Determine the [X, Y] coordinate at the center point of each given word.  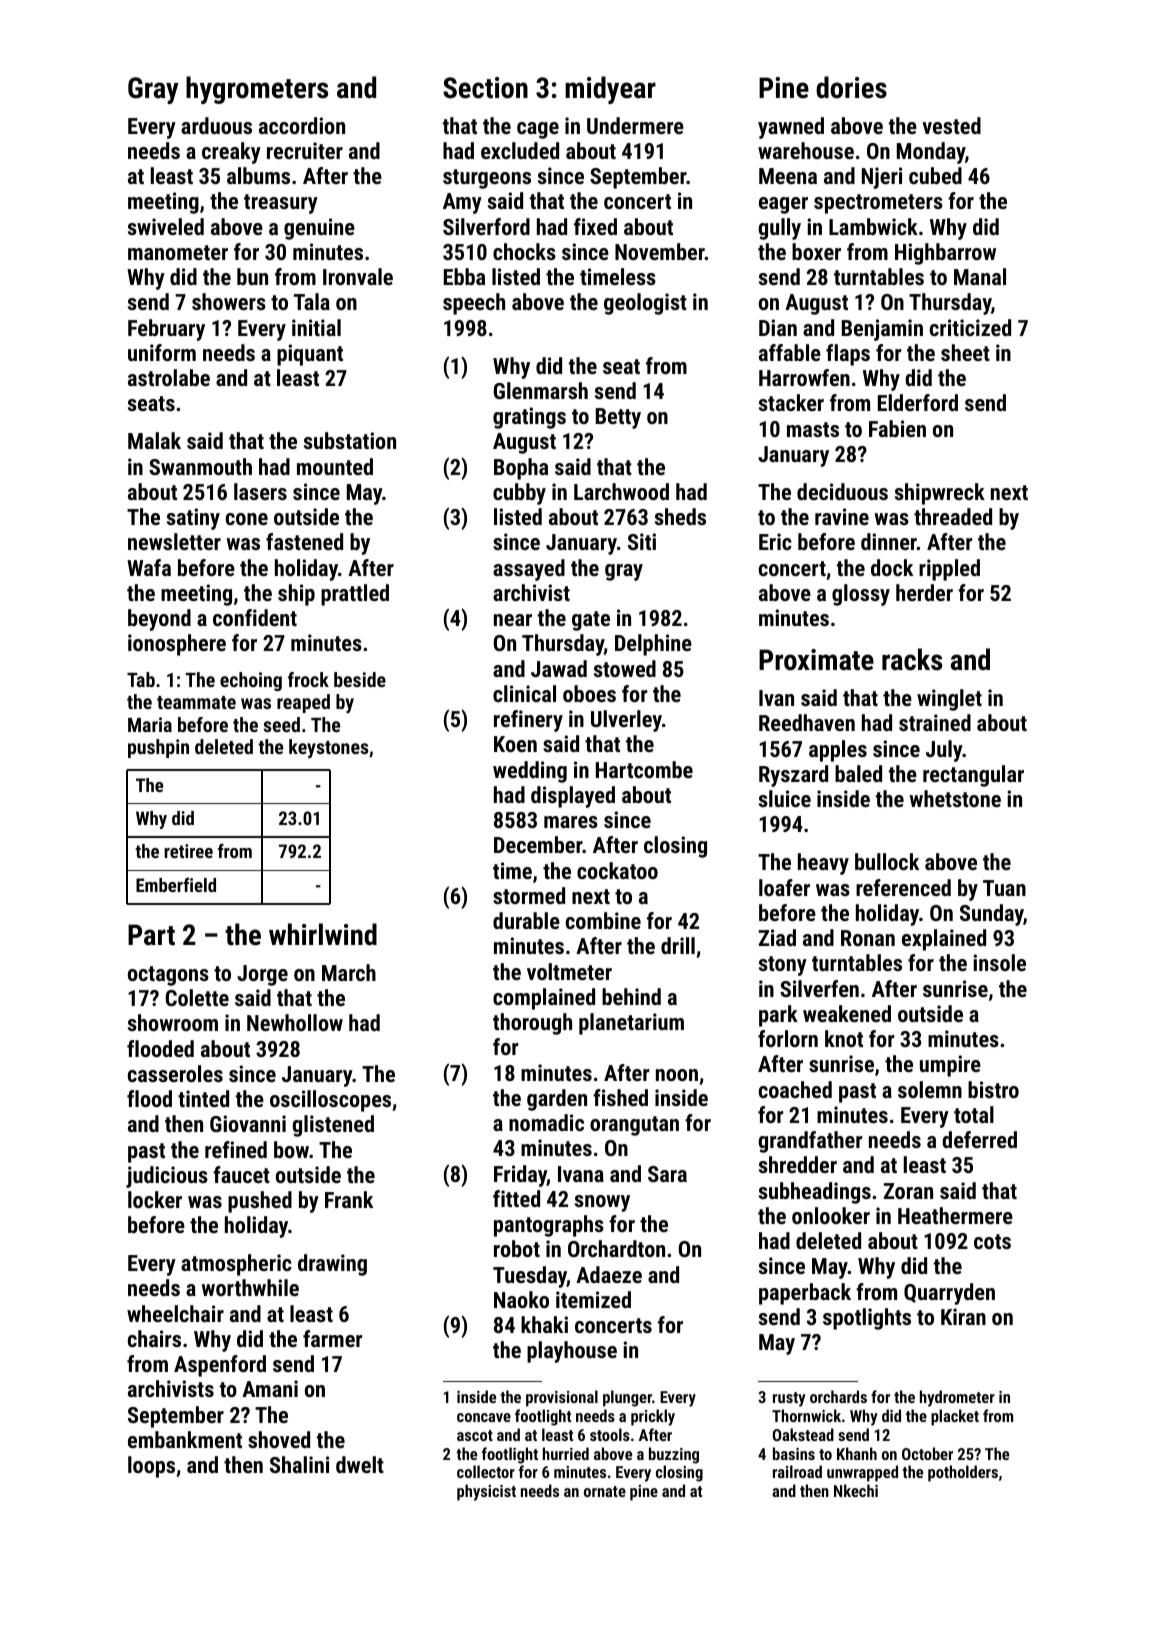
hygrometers [257, 90]
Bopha [521, 469]
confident [255, 617]
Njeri [882, 178]
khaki [544, 1324]
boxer [816, 251]
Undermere [635, 125]
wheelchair [175, 1313]
